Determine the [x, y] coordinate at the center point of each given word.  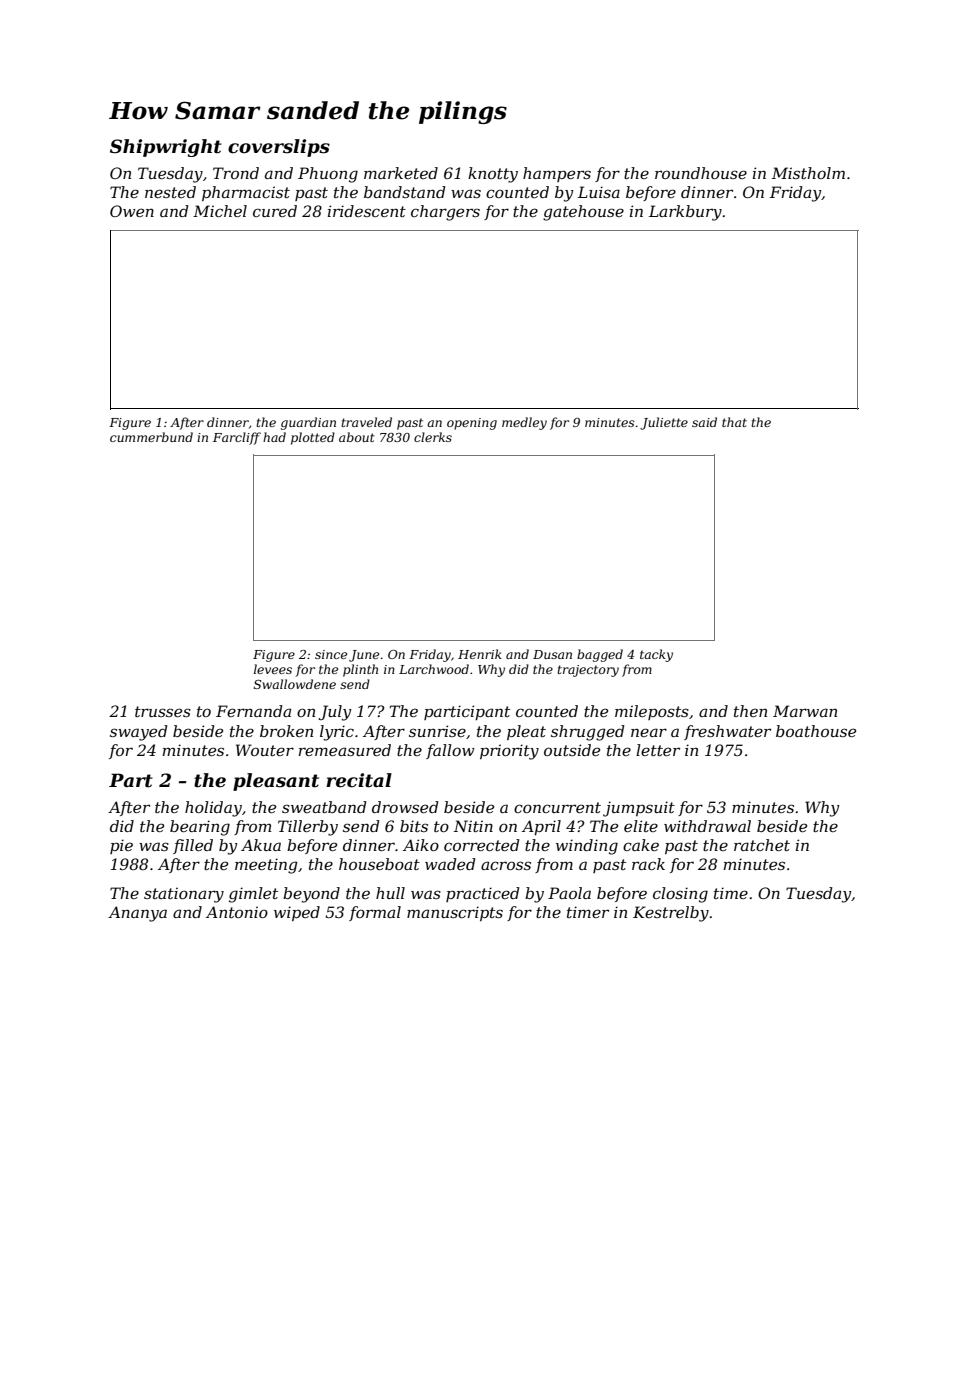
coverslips [279, 148]
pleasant [276, 782]
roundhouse [701, 173]
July [335, 713]
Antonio [237, 912]
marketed [401, 173]
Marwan [805, 711]
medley [524, 423]
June [364, 656]
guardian [308, 423]
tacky [656, 655]
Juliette [664, 423]
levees [273, 669]
